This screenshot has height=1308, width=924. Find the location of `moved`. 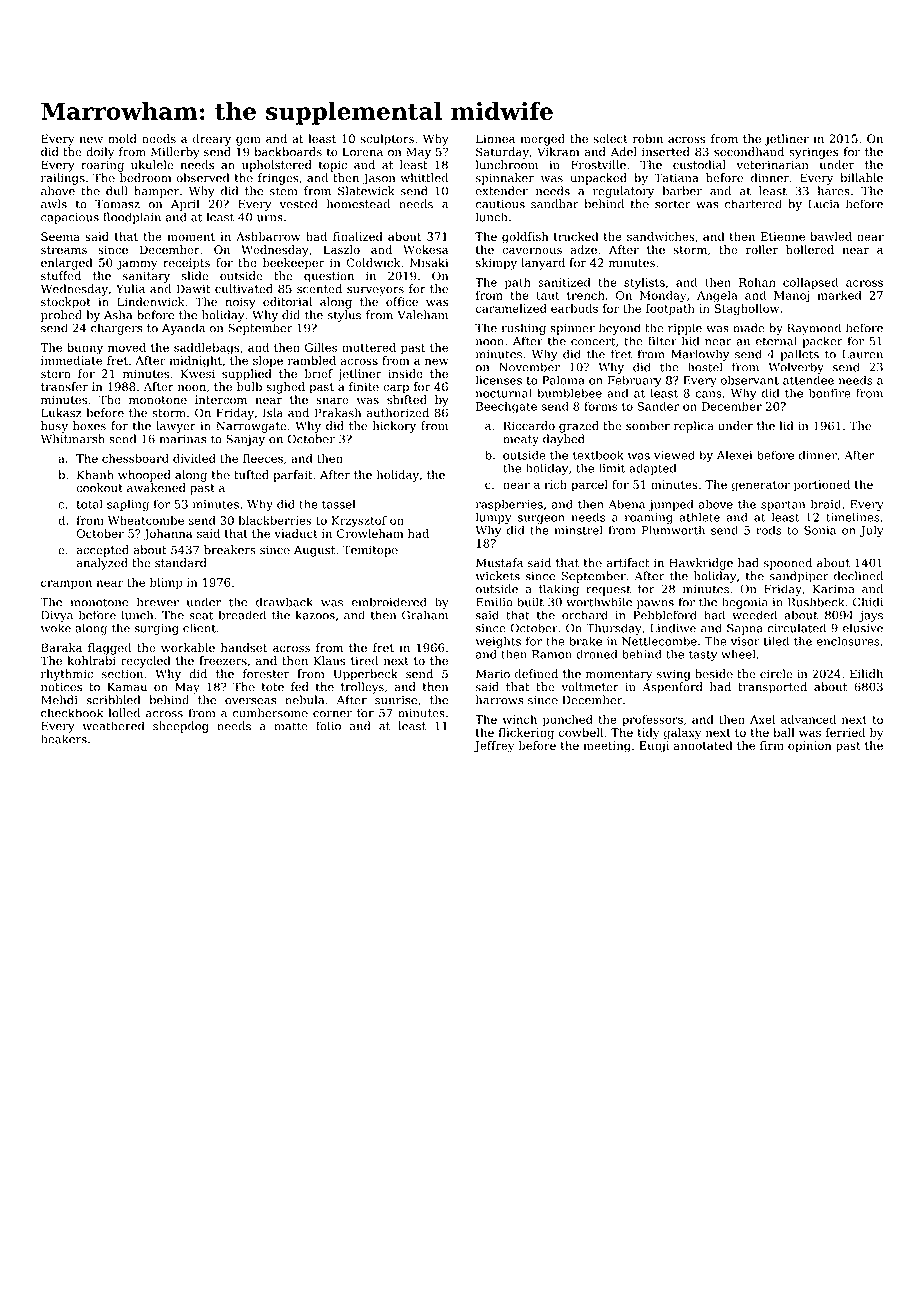

moved is located at coordinates (127, 347).
